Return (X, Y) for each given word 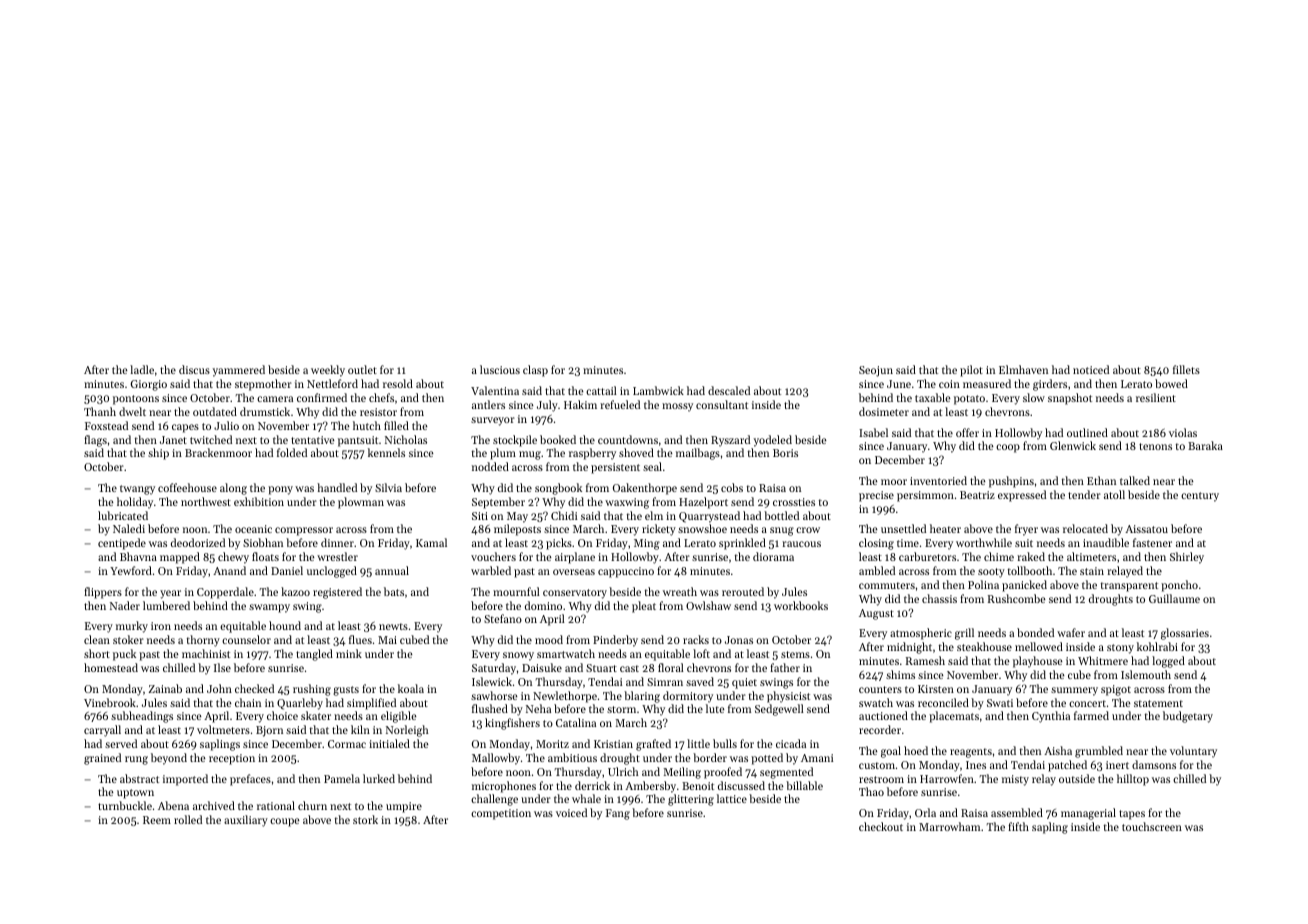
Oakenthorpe (645, 489)
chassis (939, 598)
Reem (157, 820)
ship (158, 454)
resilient (1156, 397)
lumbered (166, 605)
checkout (881, 826)
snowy (518, 656)
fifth (1018, 826)
